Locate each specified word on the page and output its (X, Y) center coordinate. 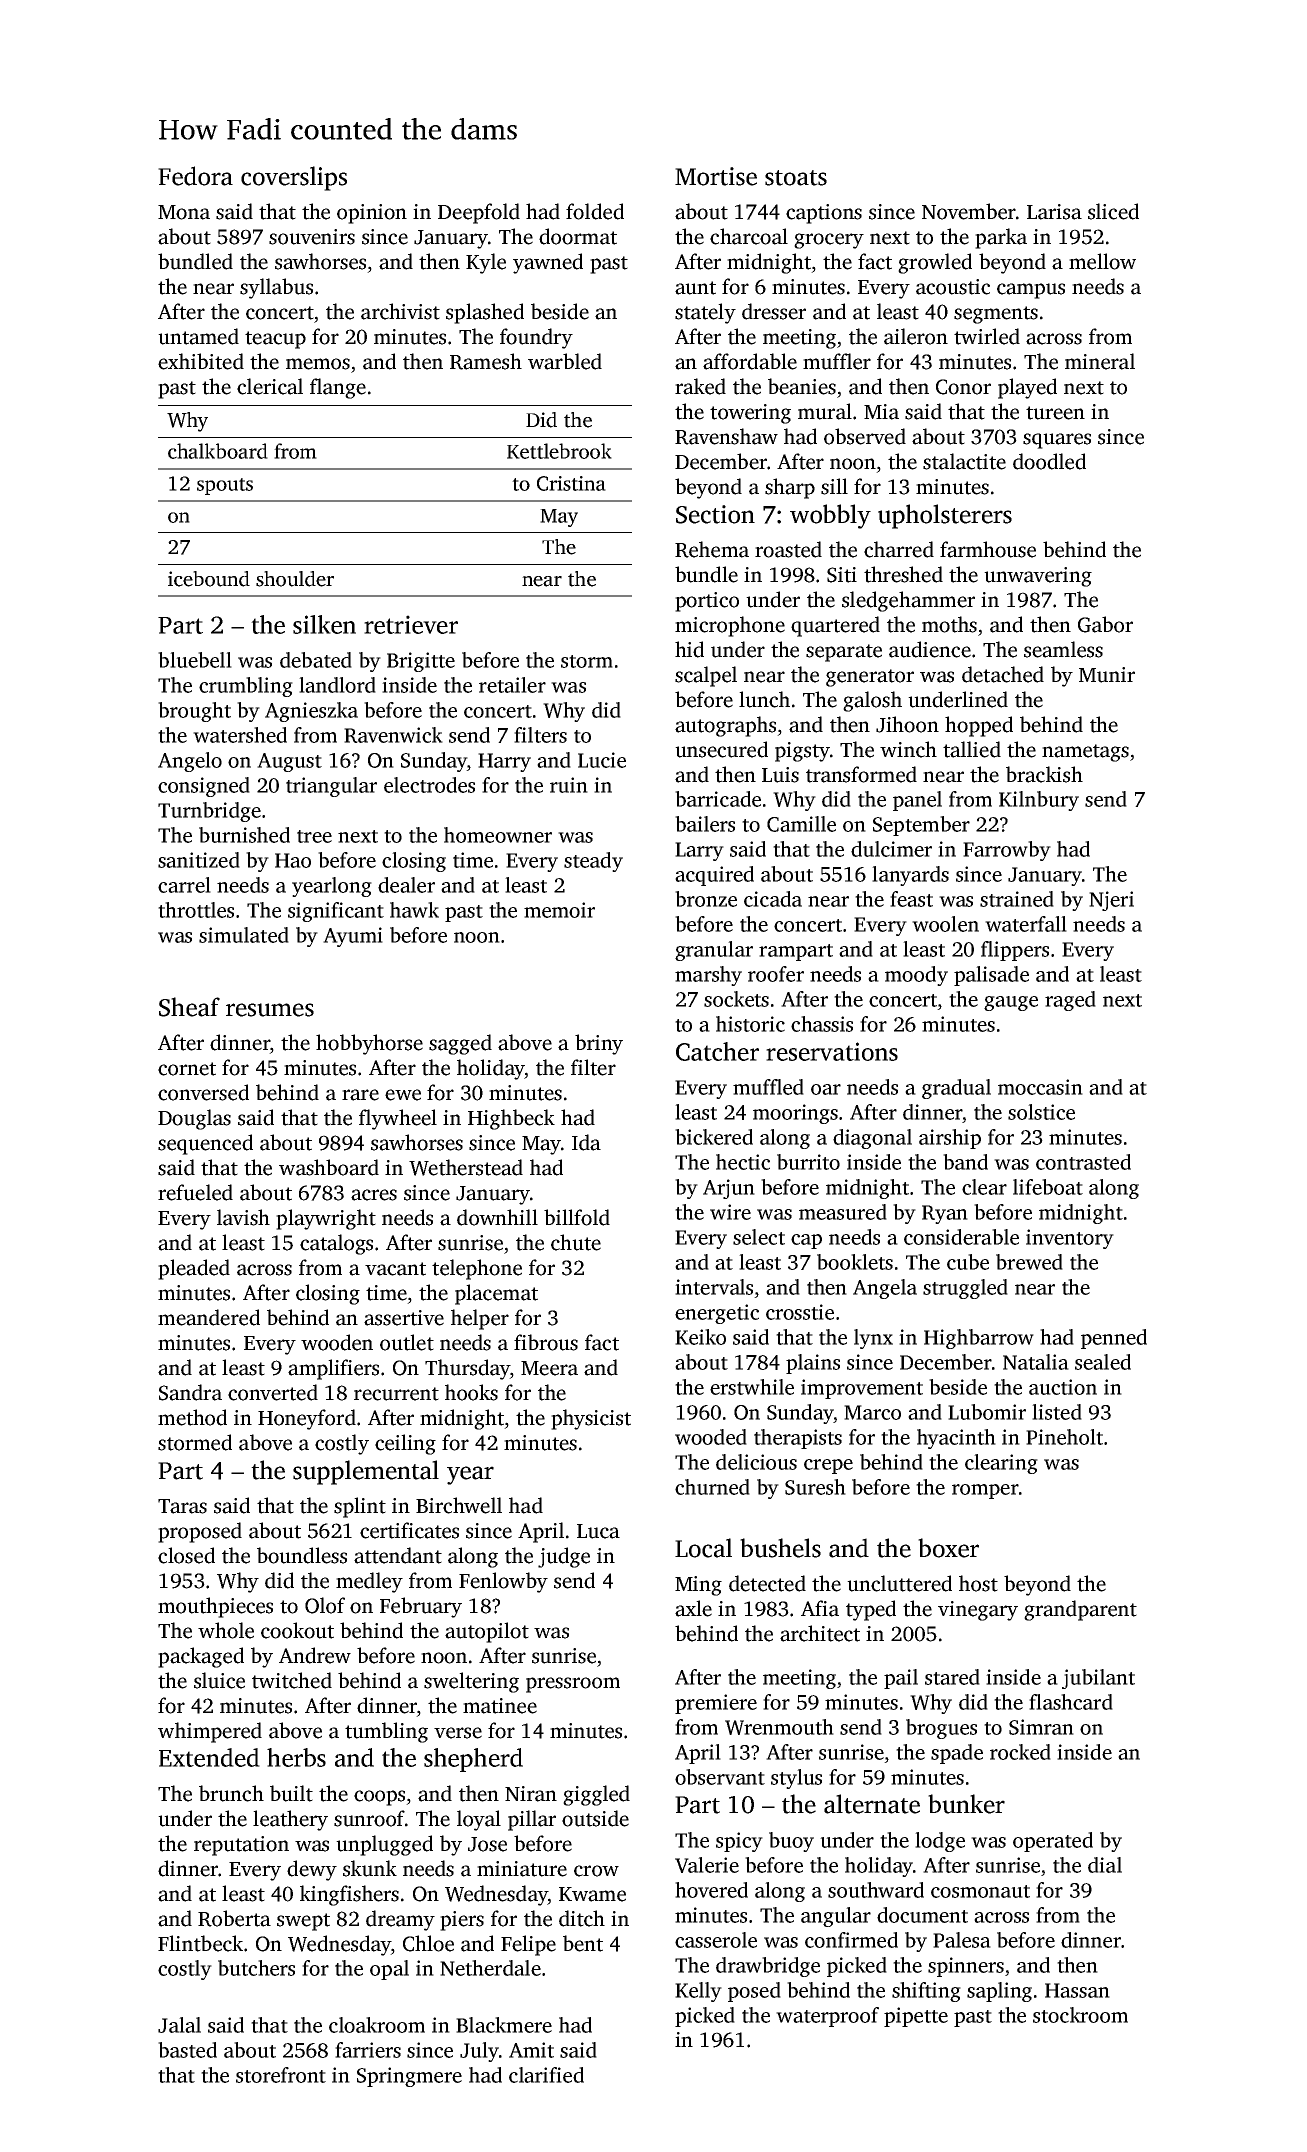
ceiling (405, 1444)
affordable (750, 361)
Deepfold (479, 213)
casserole (716, 1940)
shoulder (295, 579)
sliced (1113, 211)
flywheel (398, 1119)
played (1027, 388)
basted (187, 2050)
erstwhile (752, 1387)
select (759, 1237)
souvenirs (312, 237)
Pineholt (1064, 1437)
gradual (956, 1089)
